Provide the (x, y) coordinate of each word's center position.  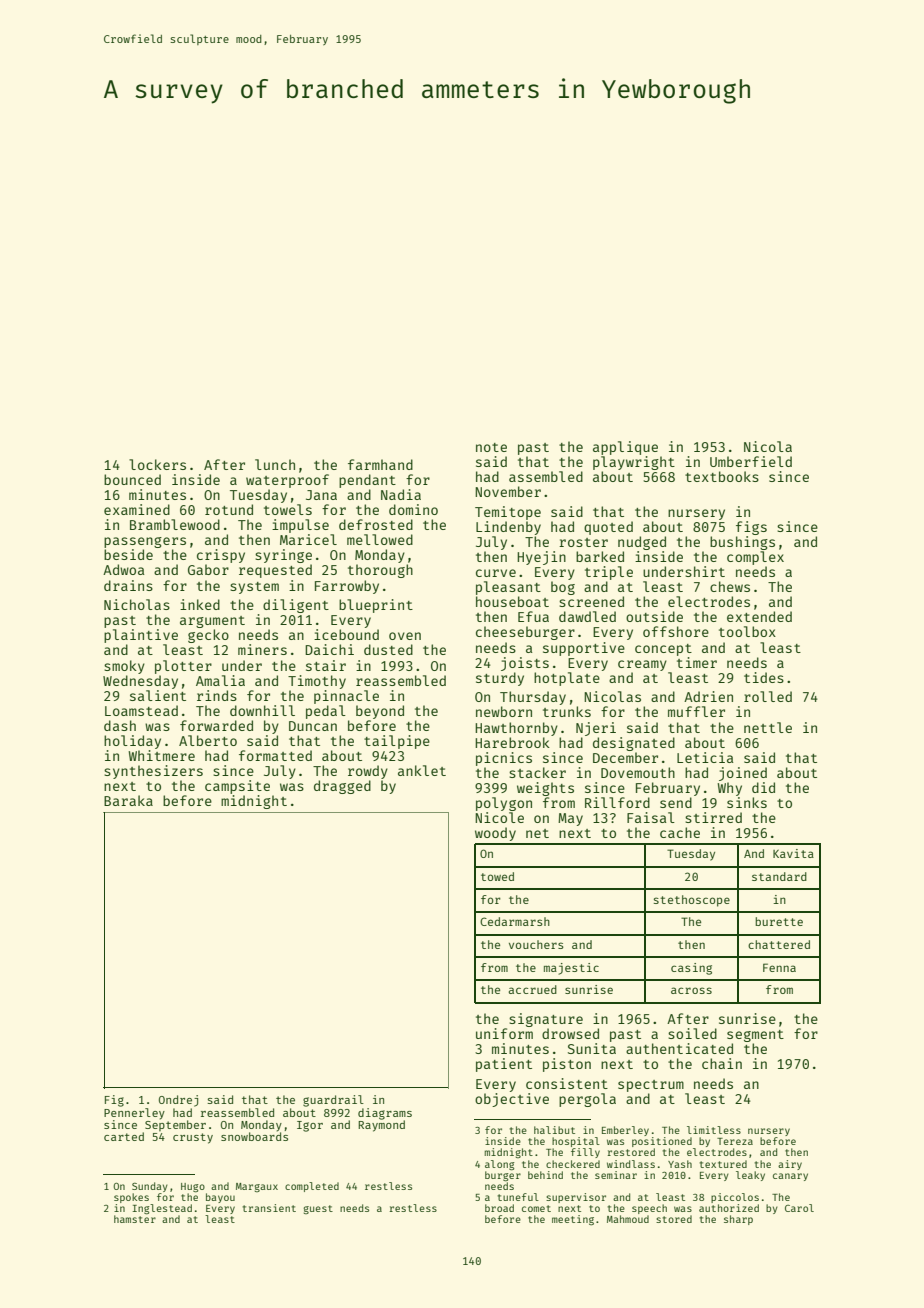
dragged (342, 787)
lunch (275, 464)
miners (262, 649)
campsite (237, 787)
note (491, 447)
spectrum (651, 1086)
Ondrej (178, 1101)
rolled (768, 696)
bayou (220, 1198)
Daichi (329, 649)
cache (680, 832)
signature (546, 1020)
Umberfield (751, 461)
